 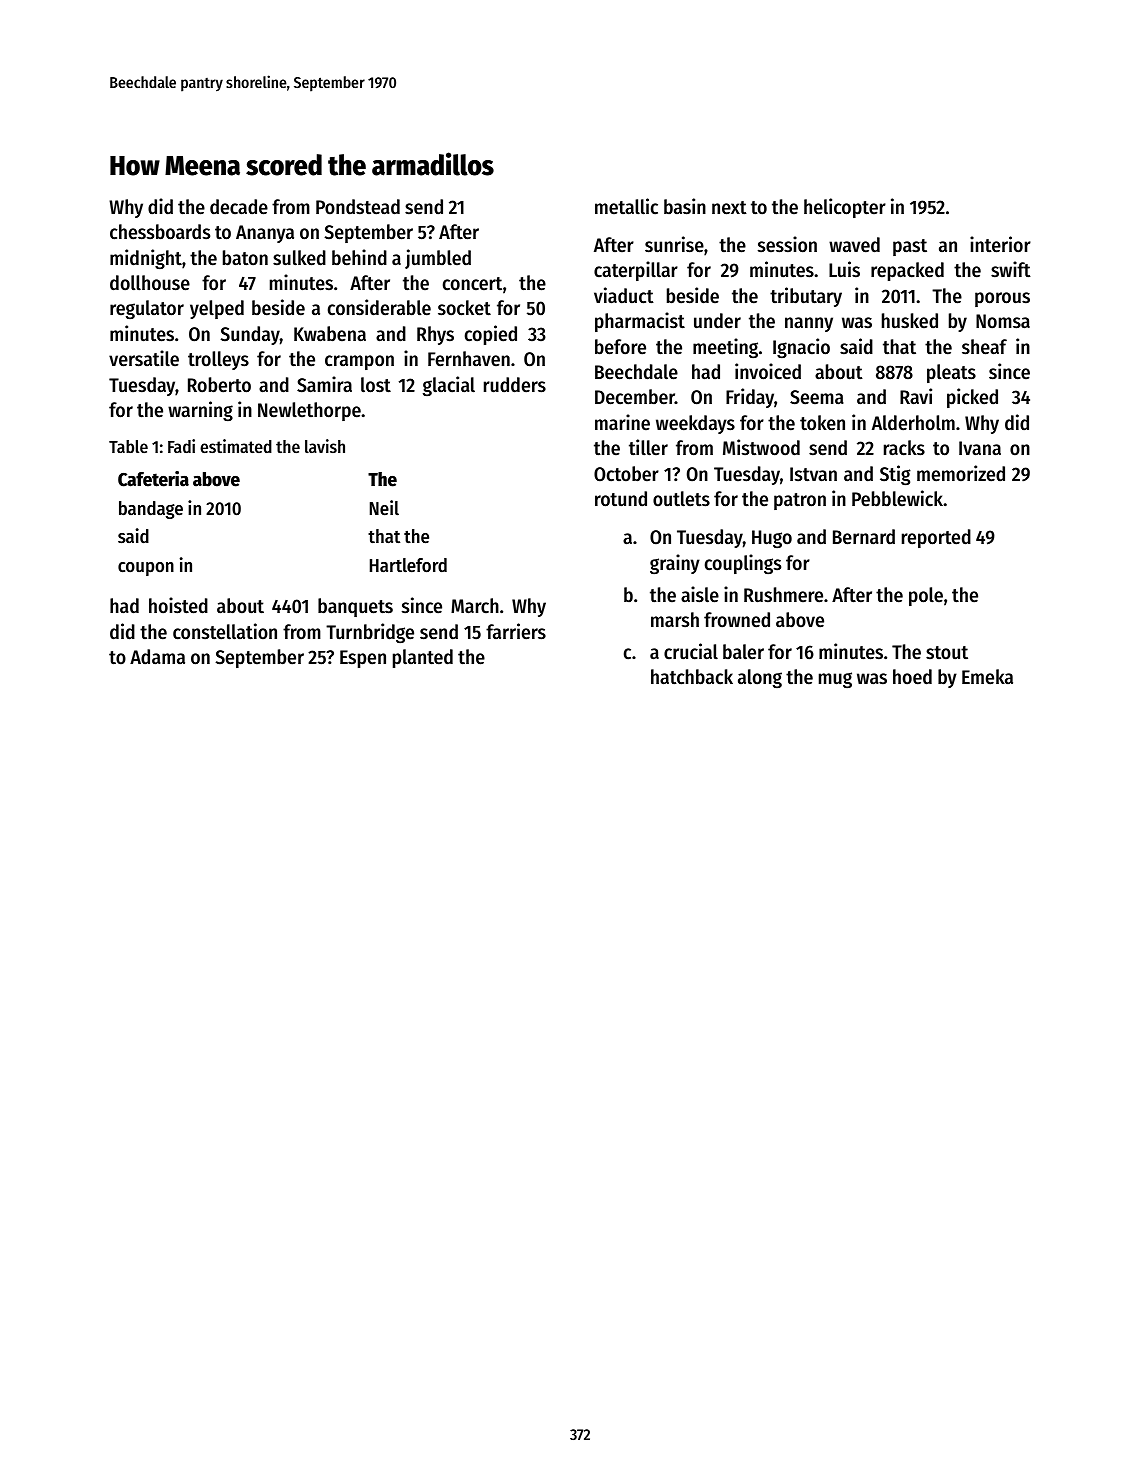 I want to click on pleats, so click(x=951, y=373).
